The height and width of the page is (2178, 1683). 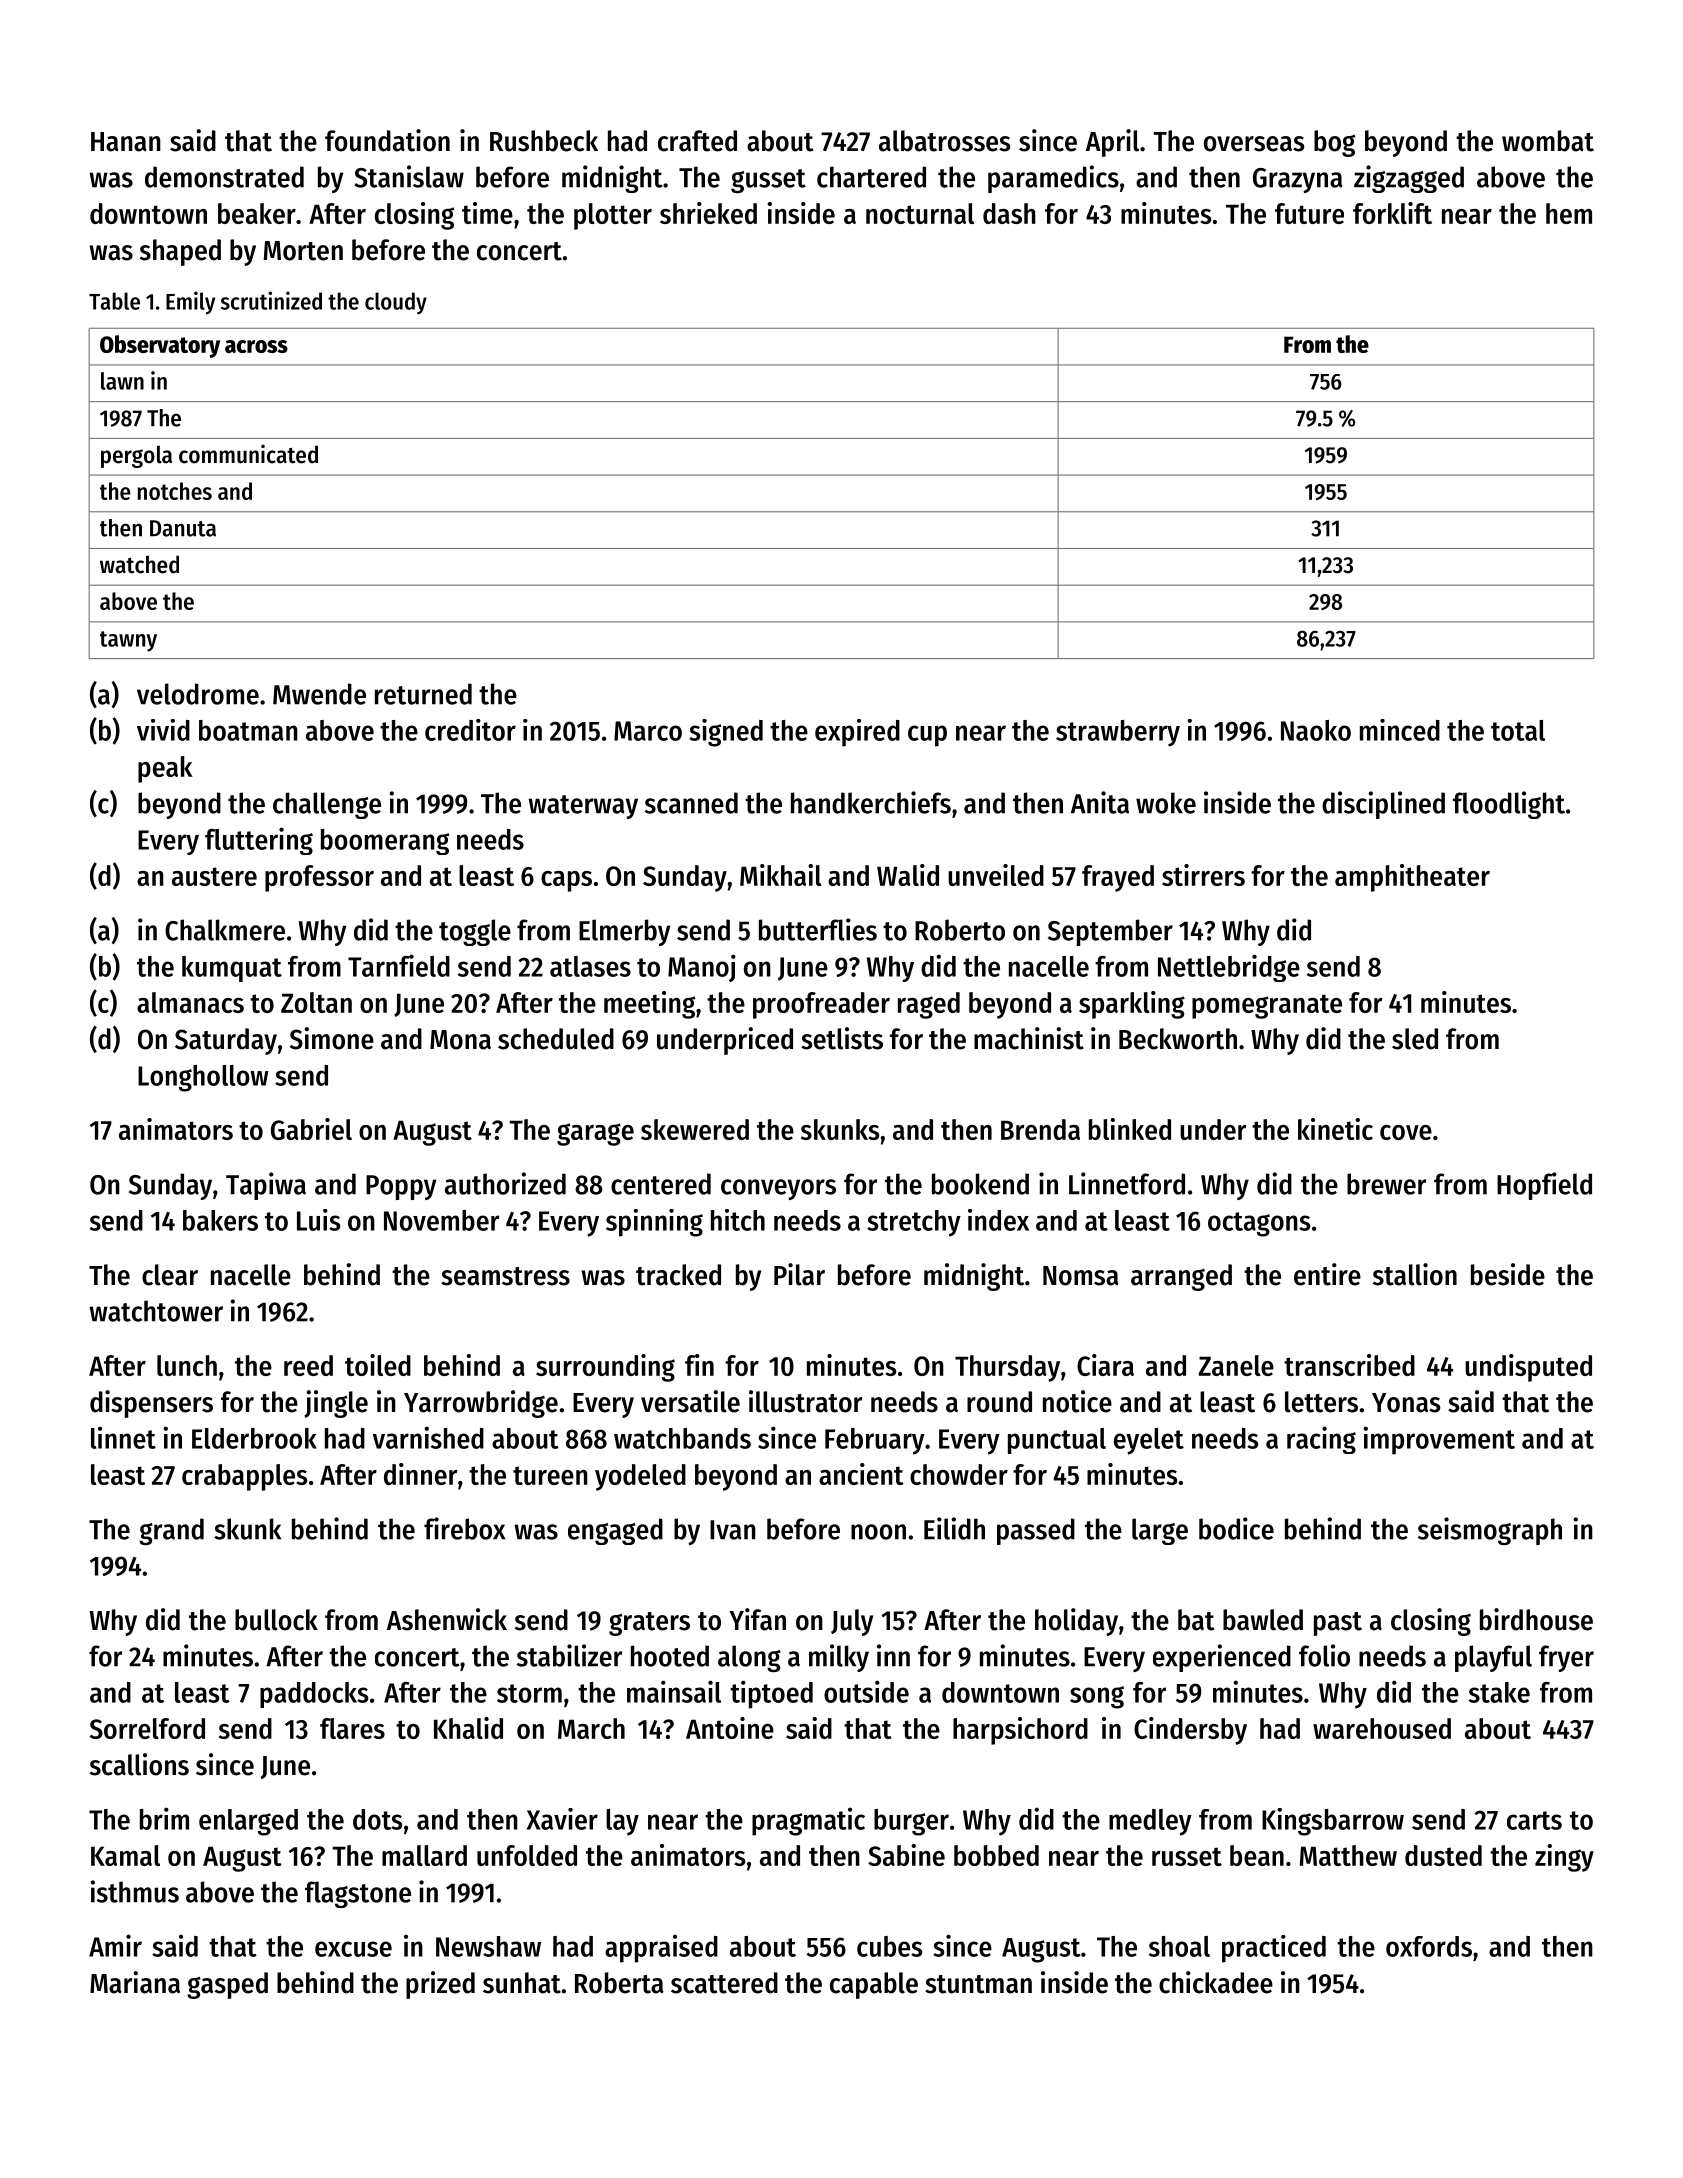 What do you see at coordinates (1518, 730) in the page?
I see `total` at bounding box center [1518, 730].
